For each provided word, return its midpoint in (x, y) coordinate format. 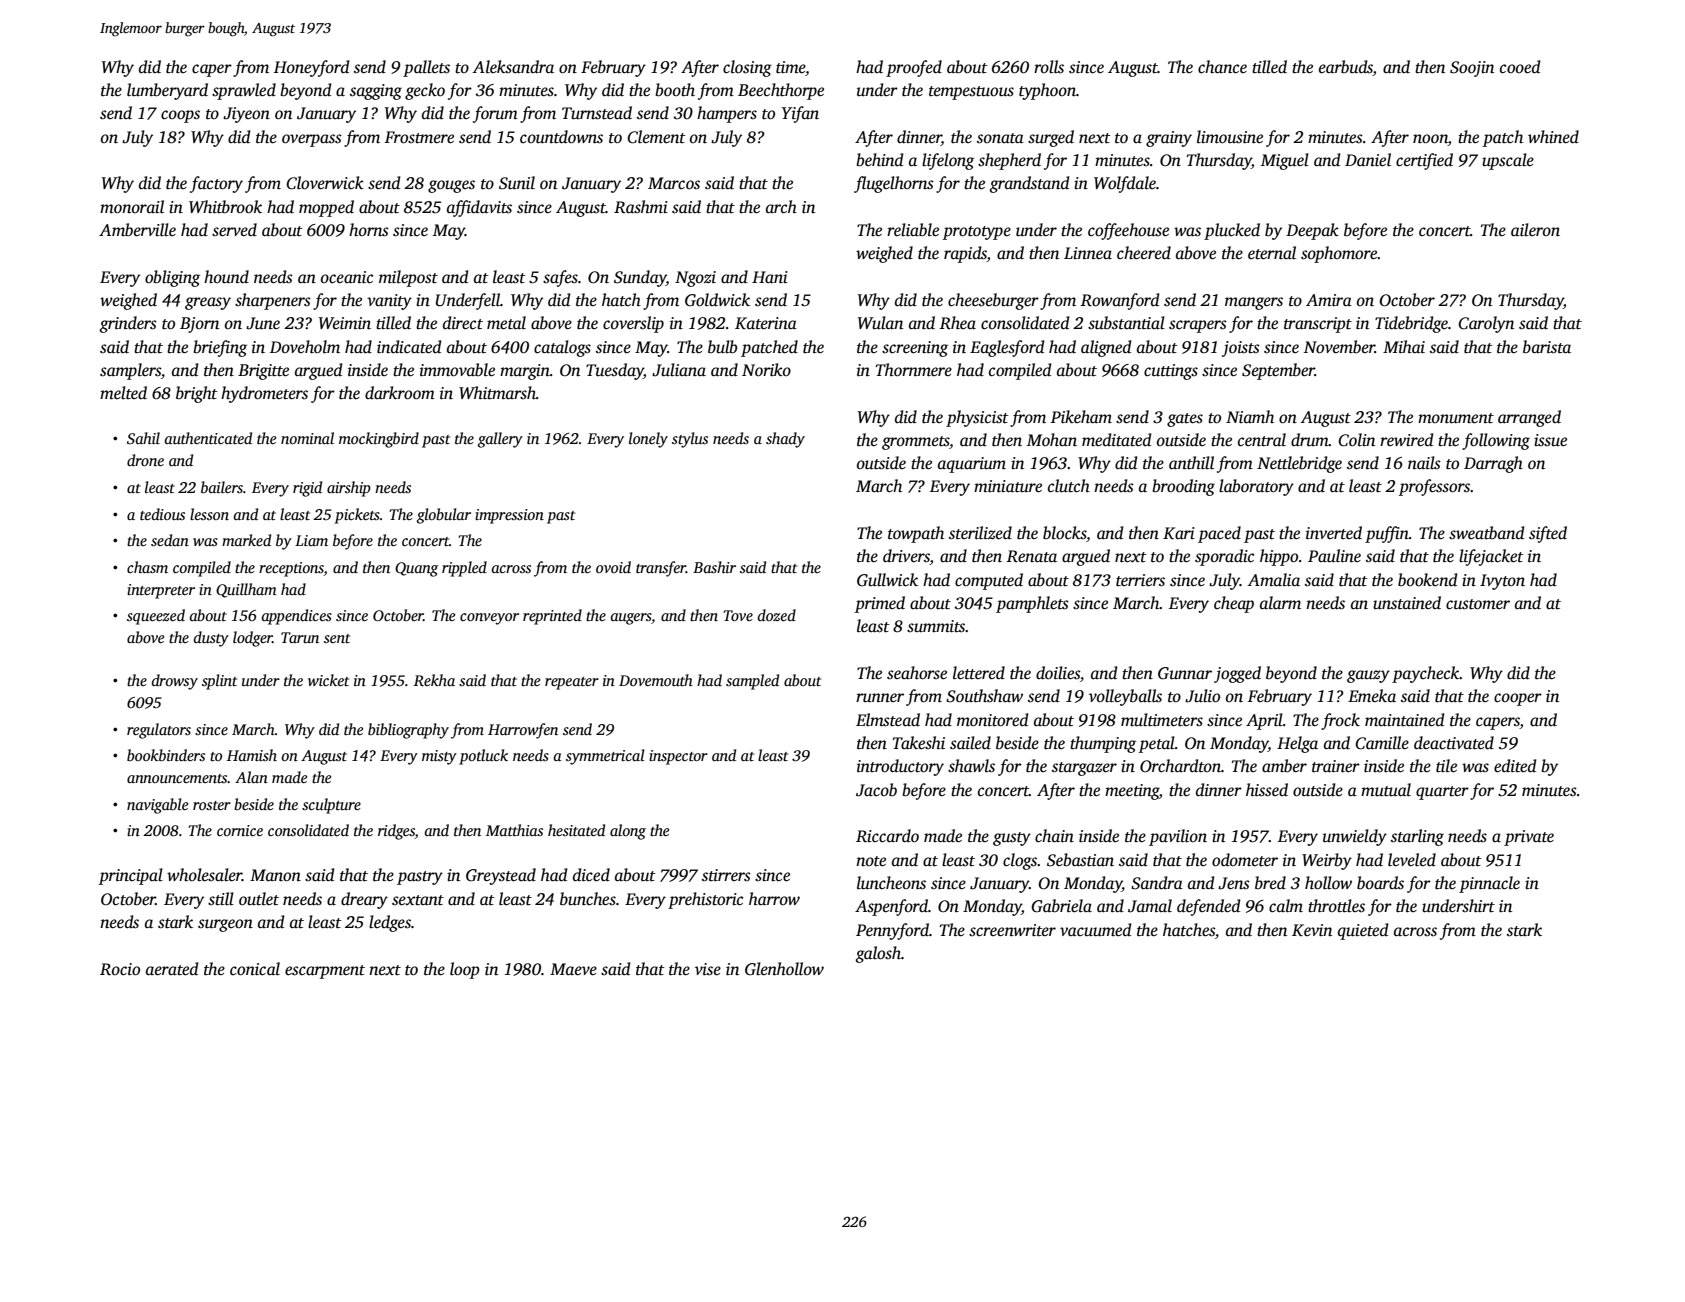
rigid (307, 489)
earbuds (1346, 67)
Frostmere (419, 137)
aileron (1535, 229)
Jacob (876, 790)
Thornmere (914, 370)
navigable (157, 806)
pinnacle (1489, 884)
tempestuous (971, 93)
